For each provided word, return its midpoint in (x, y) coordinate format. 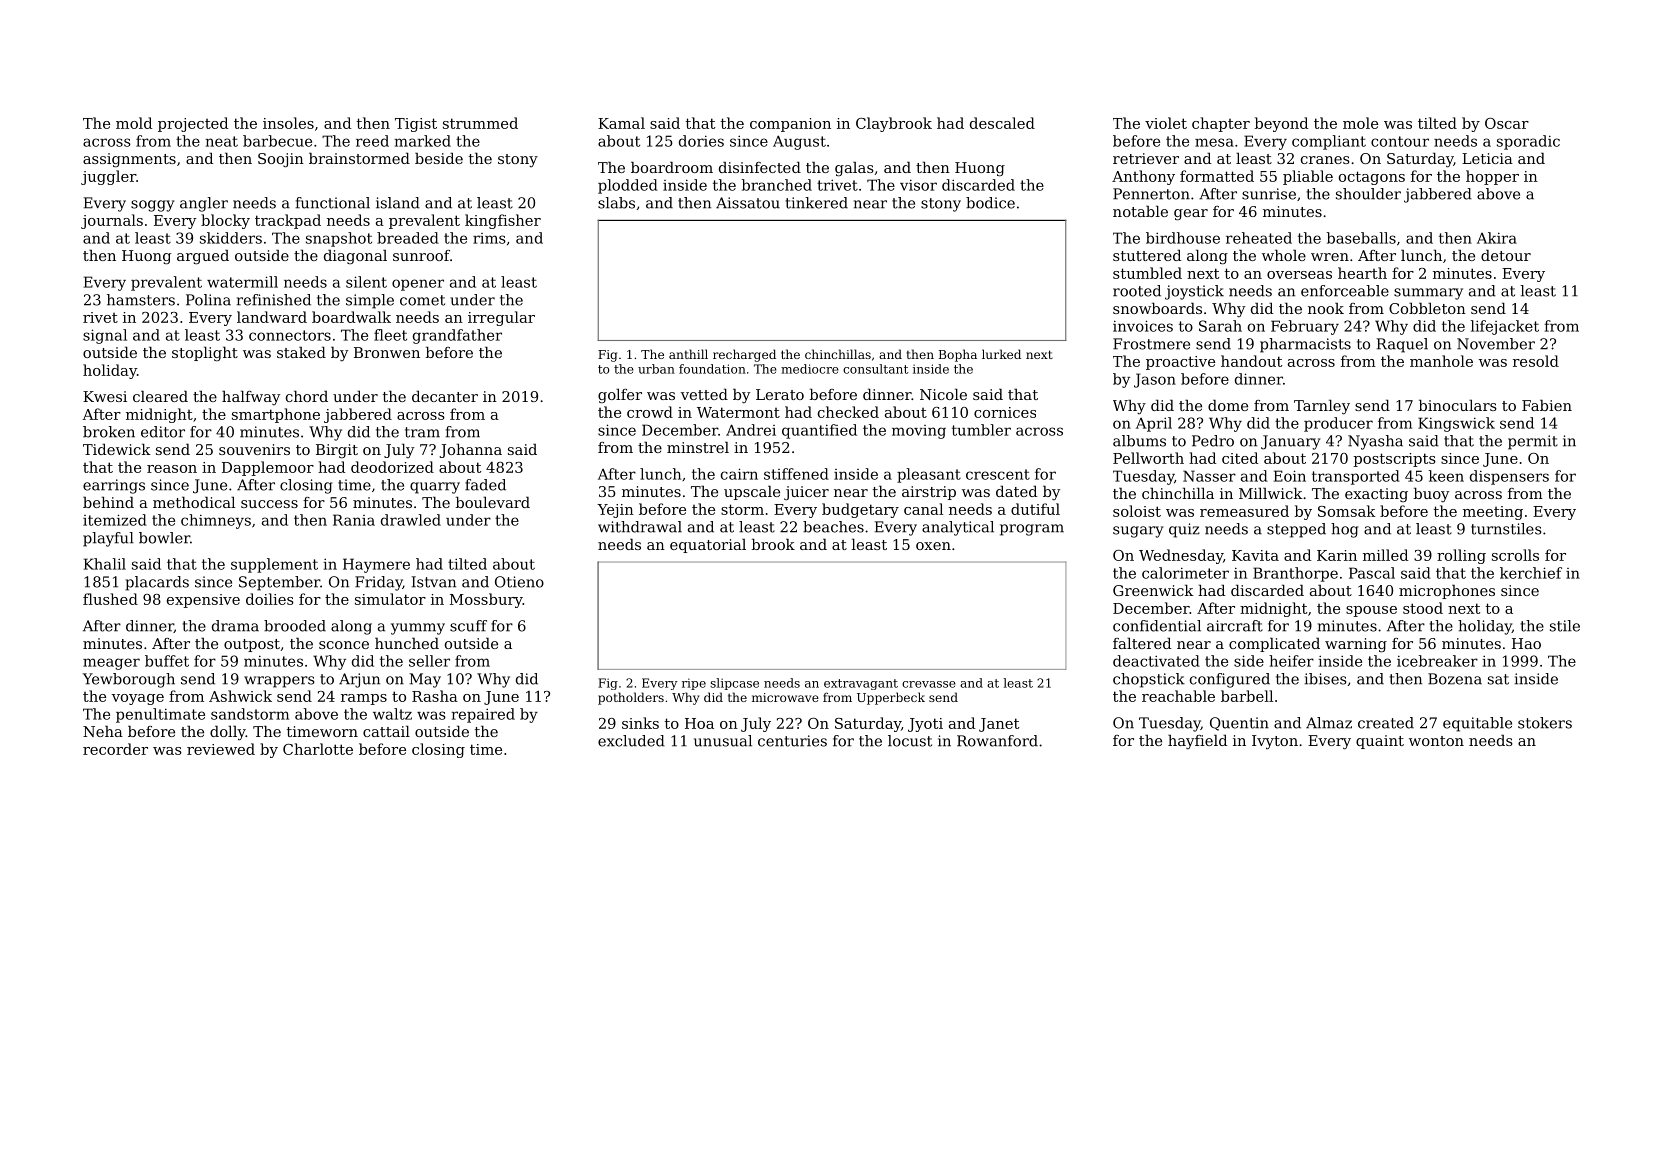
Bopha (958, 355)
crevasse (929, 684)
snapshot (339, 239)
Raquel (1402, 345)
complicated (1274, 644)
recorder (115, 749)
